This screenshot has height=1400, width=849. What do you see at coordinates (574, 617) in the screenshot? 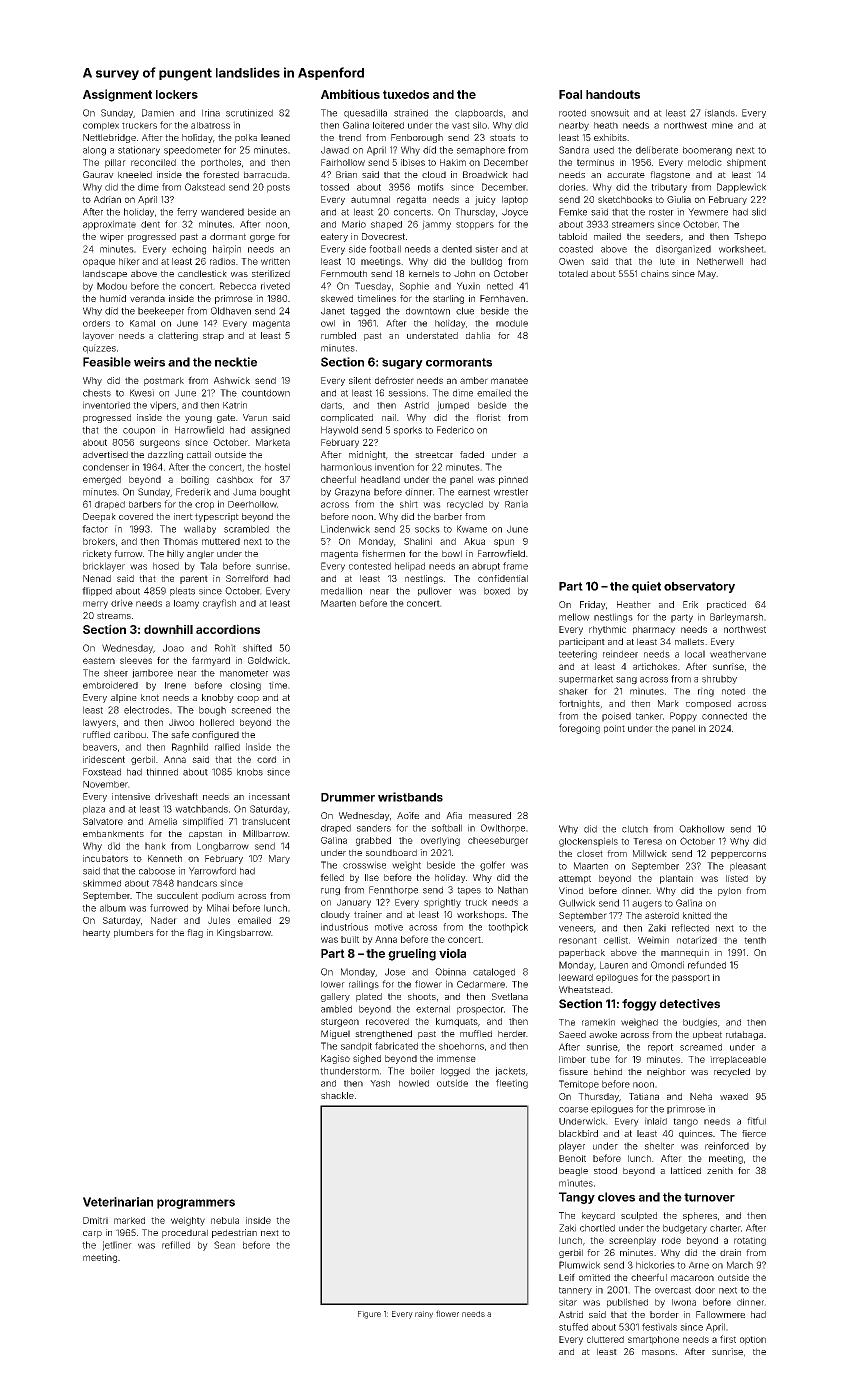
I see `mellow` at bounding box center [574, 617].
